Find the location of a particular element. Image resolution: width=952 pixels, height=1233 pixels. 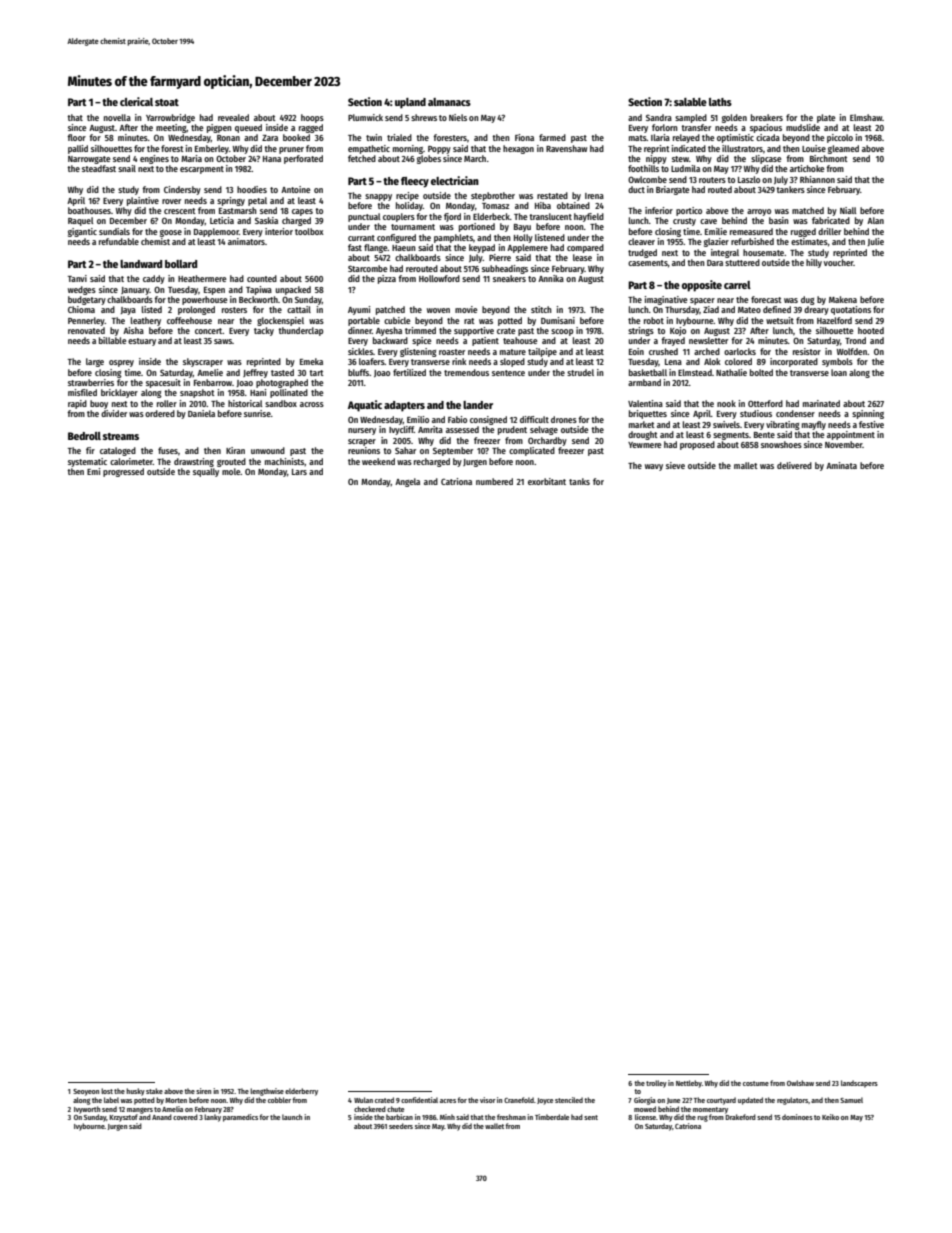

Aminata is located at coordinates (841, 465).
